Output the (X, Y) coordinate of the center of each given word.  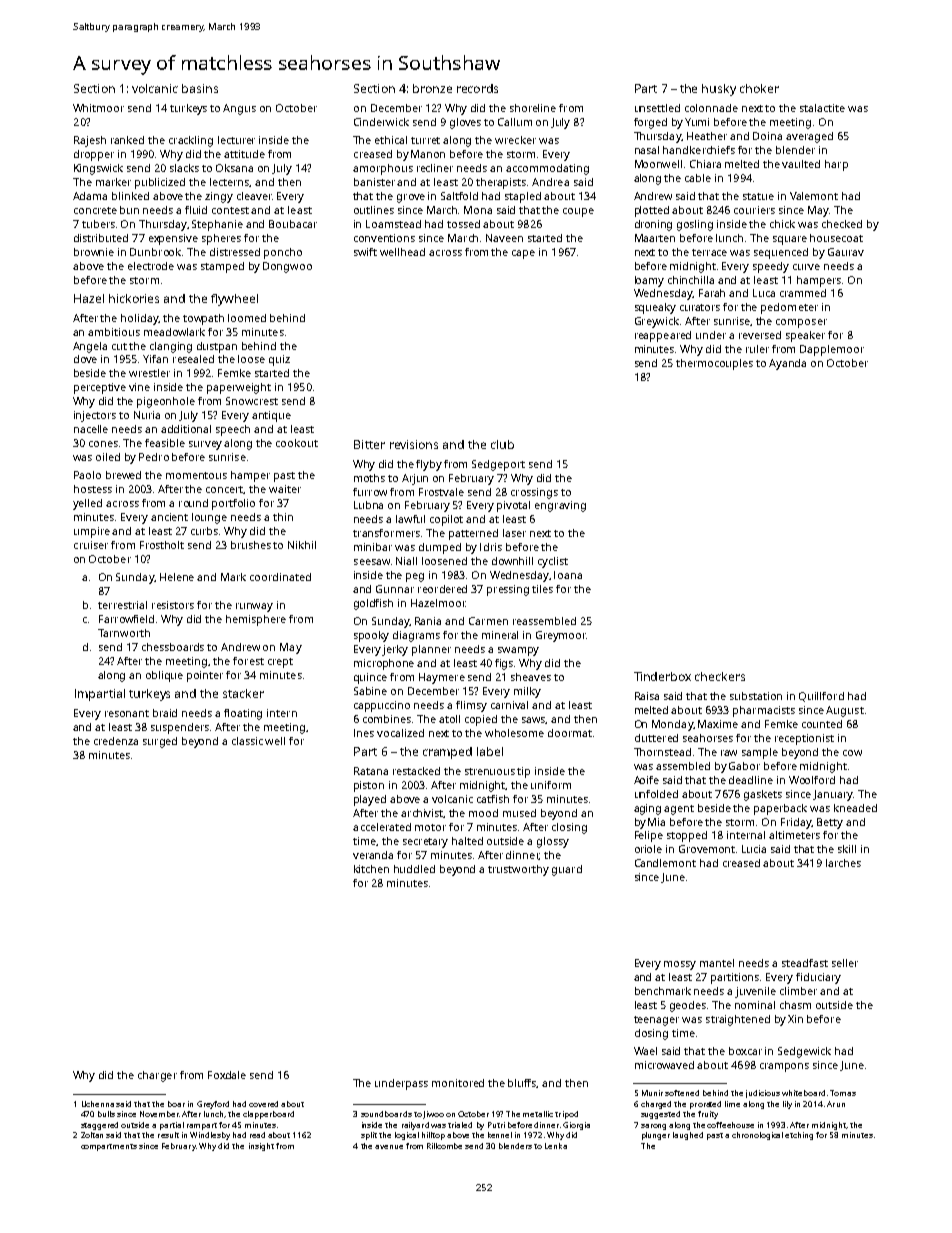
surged (160, 742)
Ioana (568, 575)
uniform (551, 785)
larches (843, 863)
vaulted (801, 164)
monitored (458, 1083)
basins (200, 88)
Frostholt (162, 545)
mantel (717, 963)
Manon (428, 154)
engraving (560, 506)
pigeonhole (166, 402)
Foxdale (227, 1075)
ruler (757, 349)
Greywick (657, 322)
